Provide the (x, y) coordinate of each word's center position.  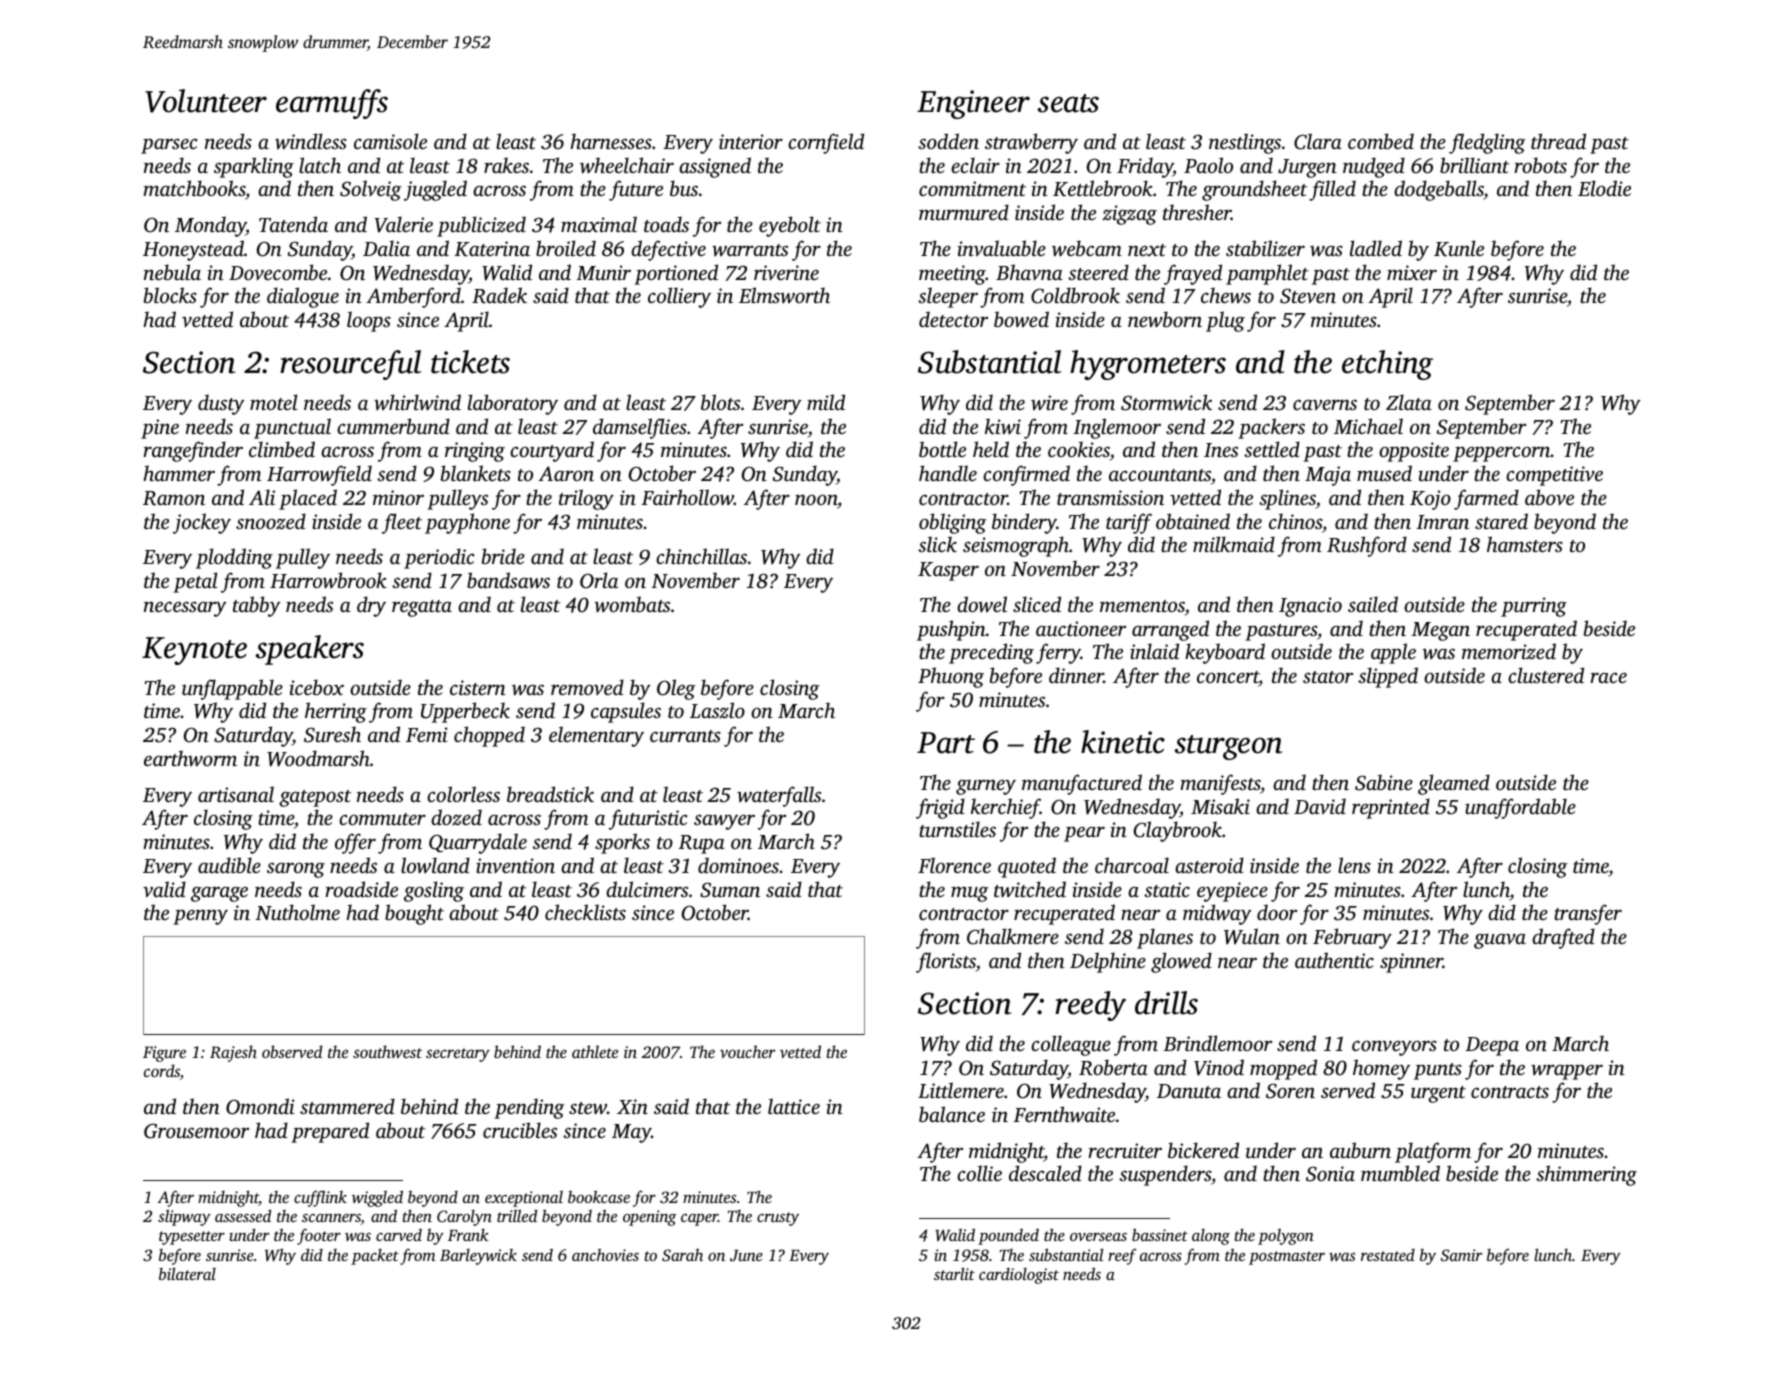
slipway (184, 1217)
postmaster (1287, 1258)
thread (1558, 141)
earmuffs (332, 104)
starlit (954, 1273)
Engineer (973, 104)
